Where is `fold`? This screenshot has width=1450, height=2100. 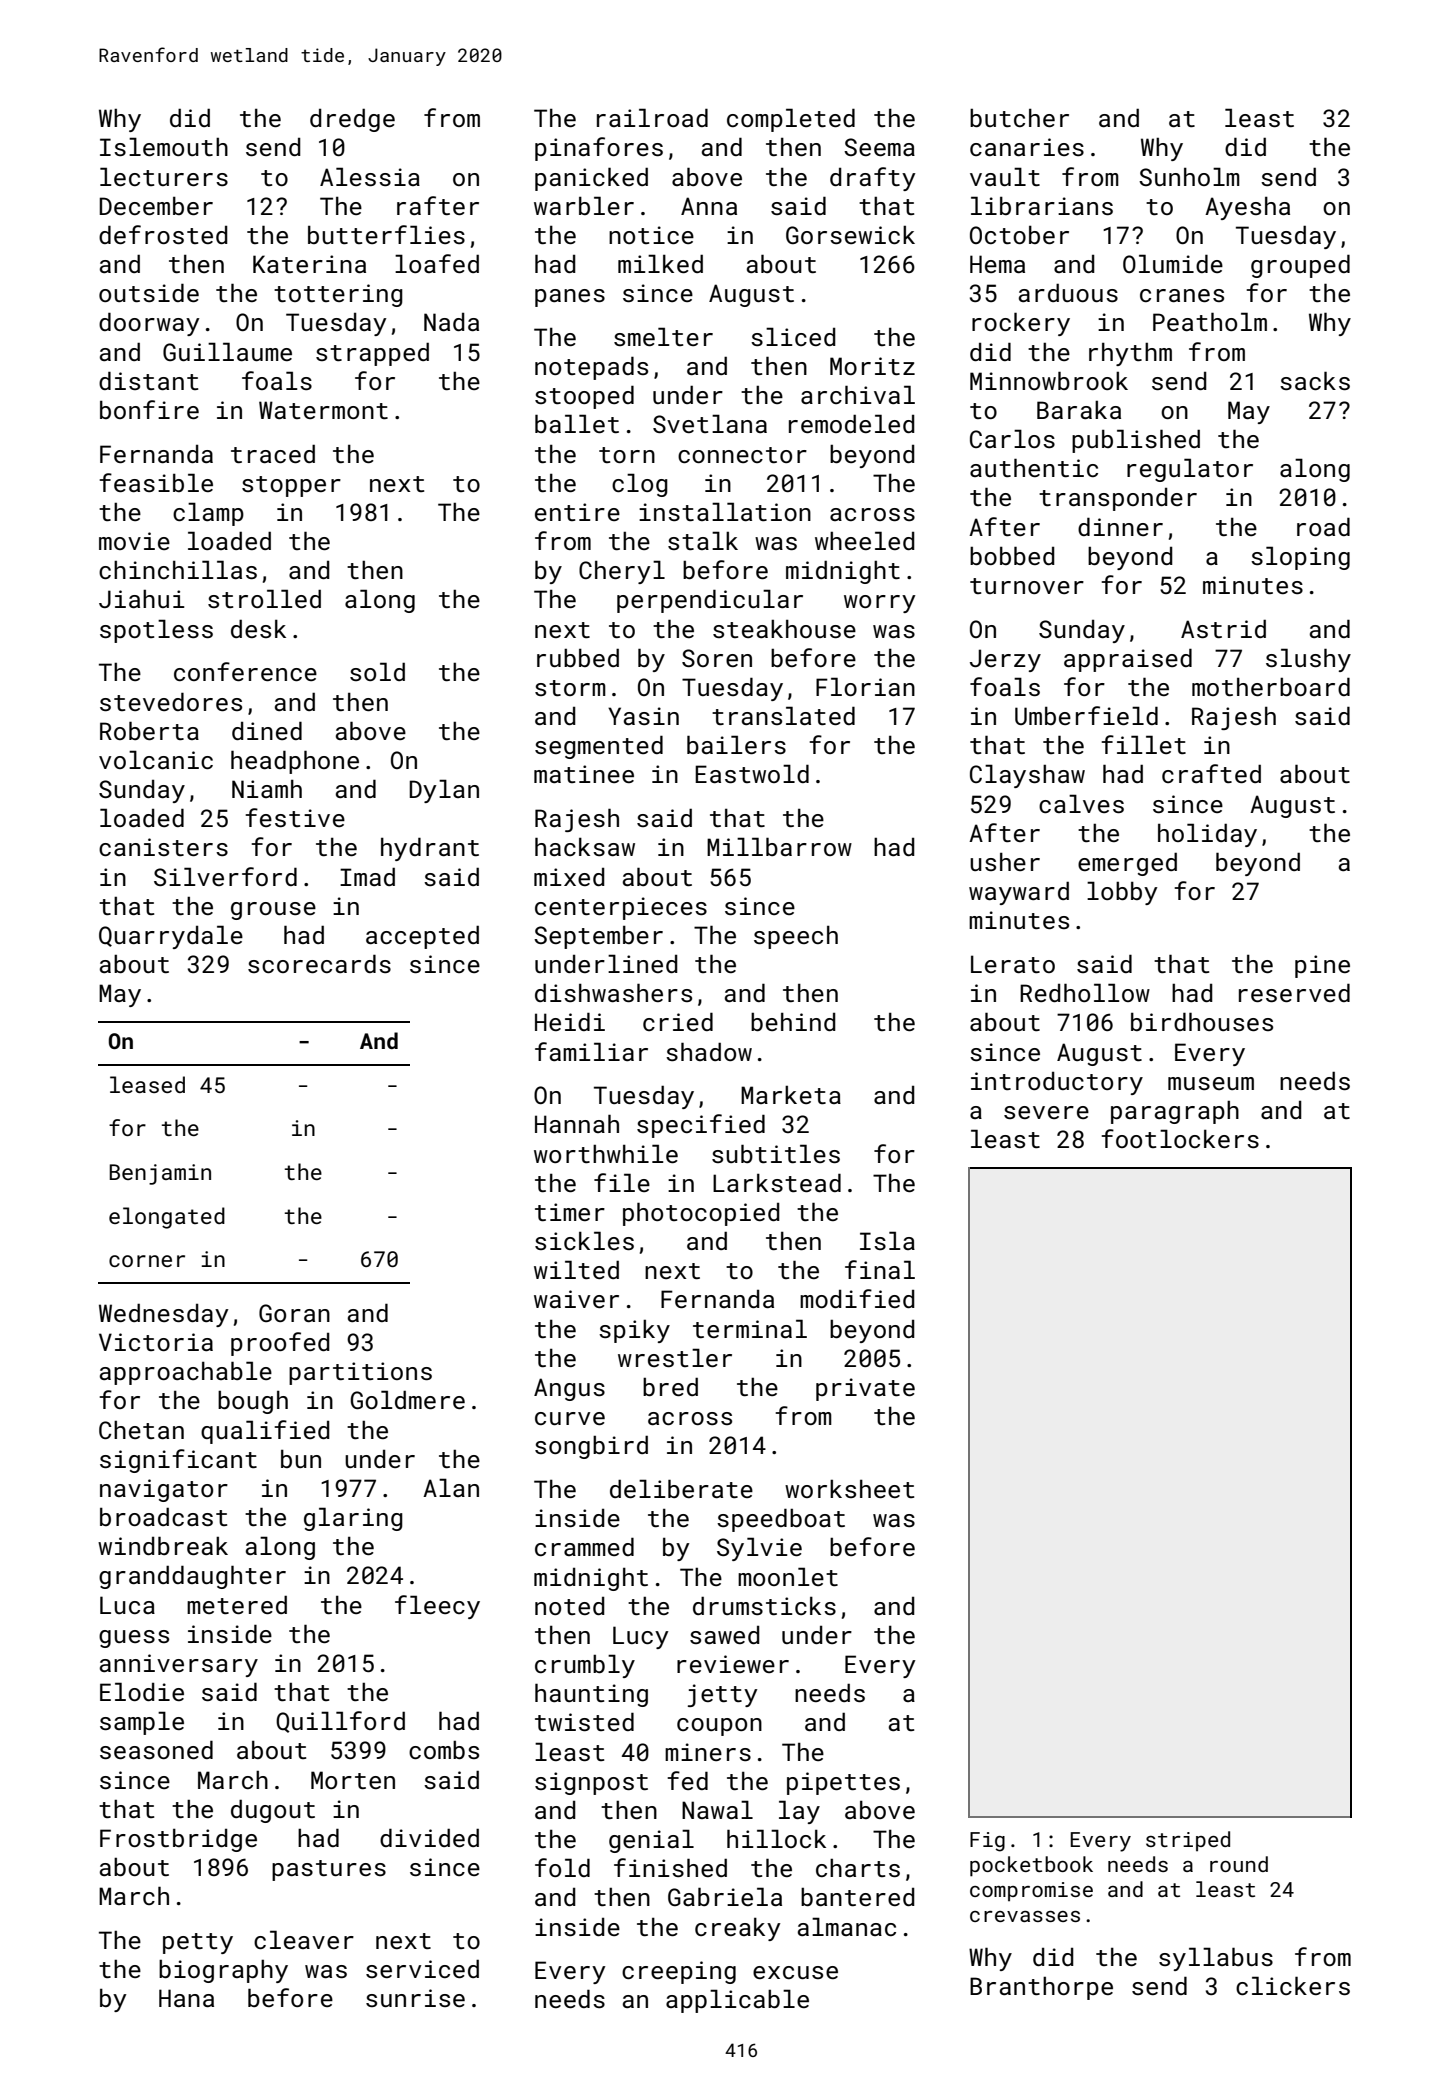 fold is located at coordinates (562, 1867).
